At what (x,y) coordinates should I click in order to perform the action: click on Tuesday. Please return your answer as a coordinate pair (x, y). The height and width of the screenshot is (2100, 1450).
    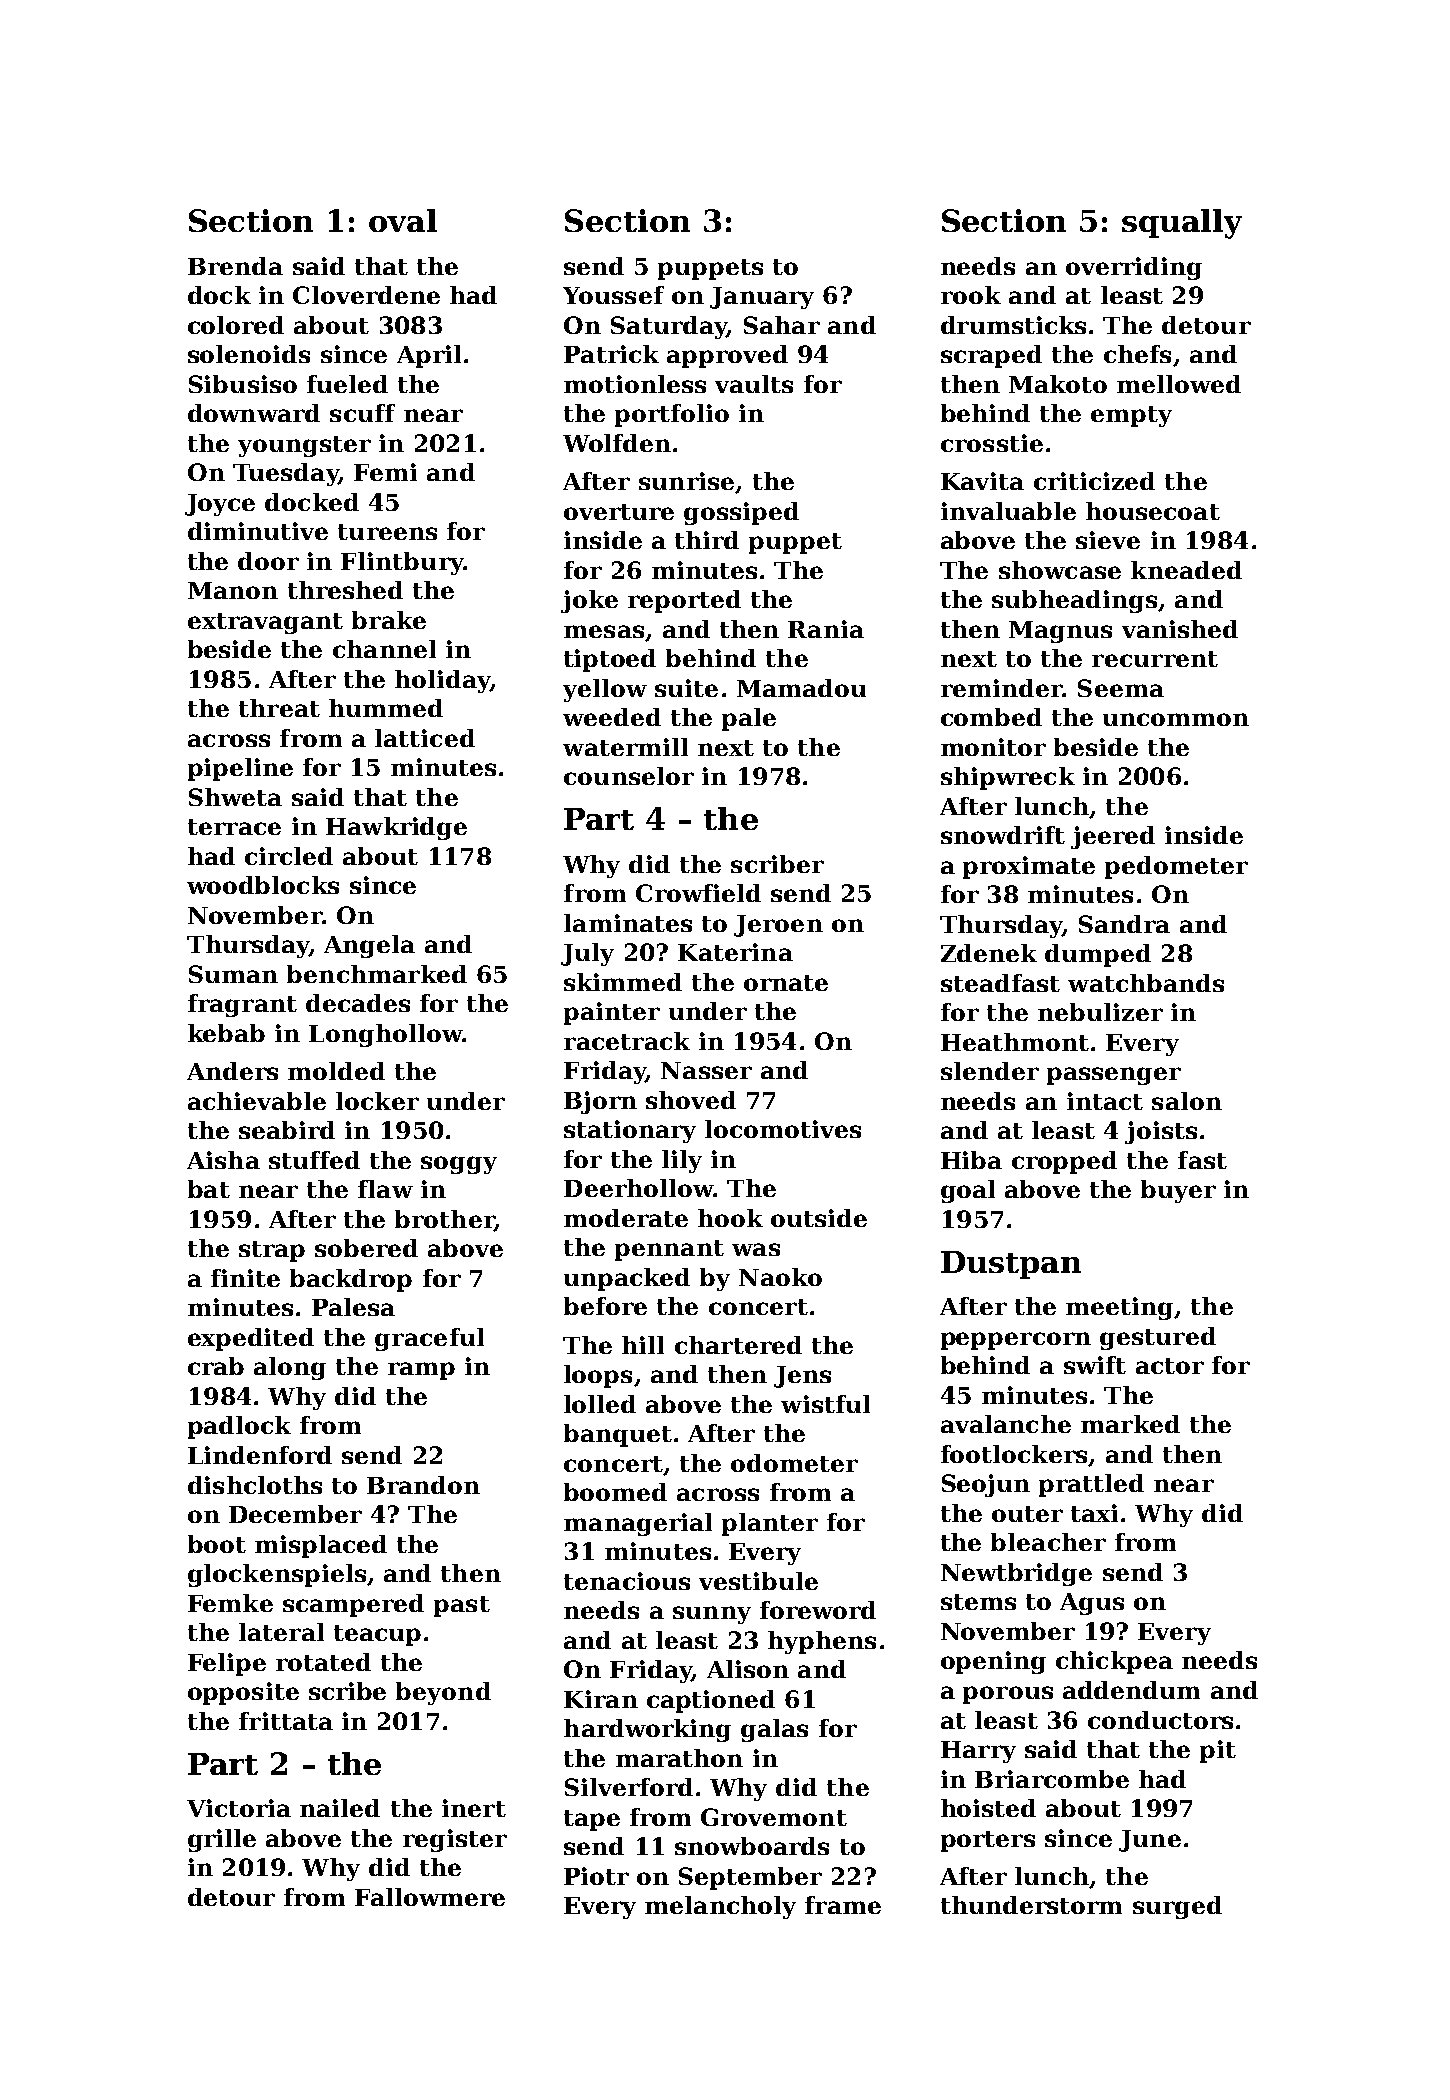
    Looking at the image, I should click on (286, 474).
